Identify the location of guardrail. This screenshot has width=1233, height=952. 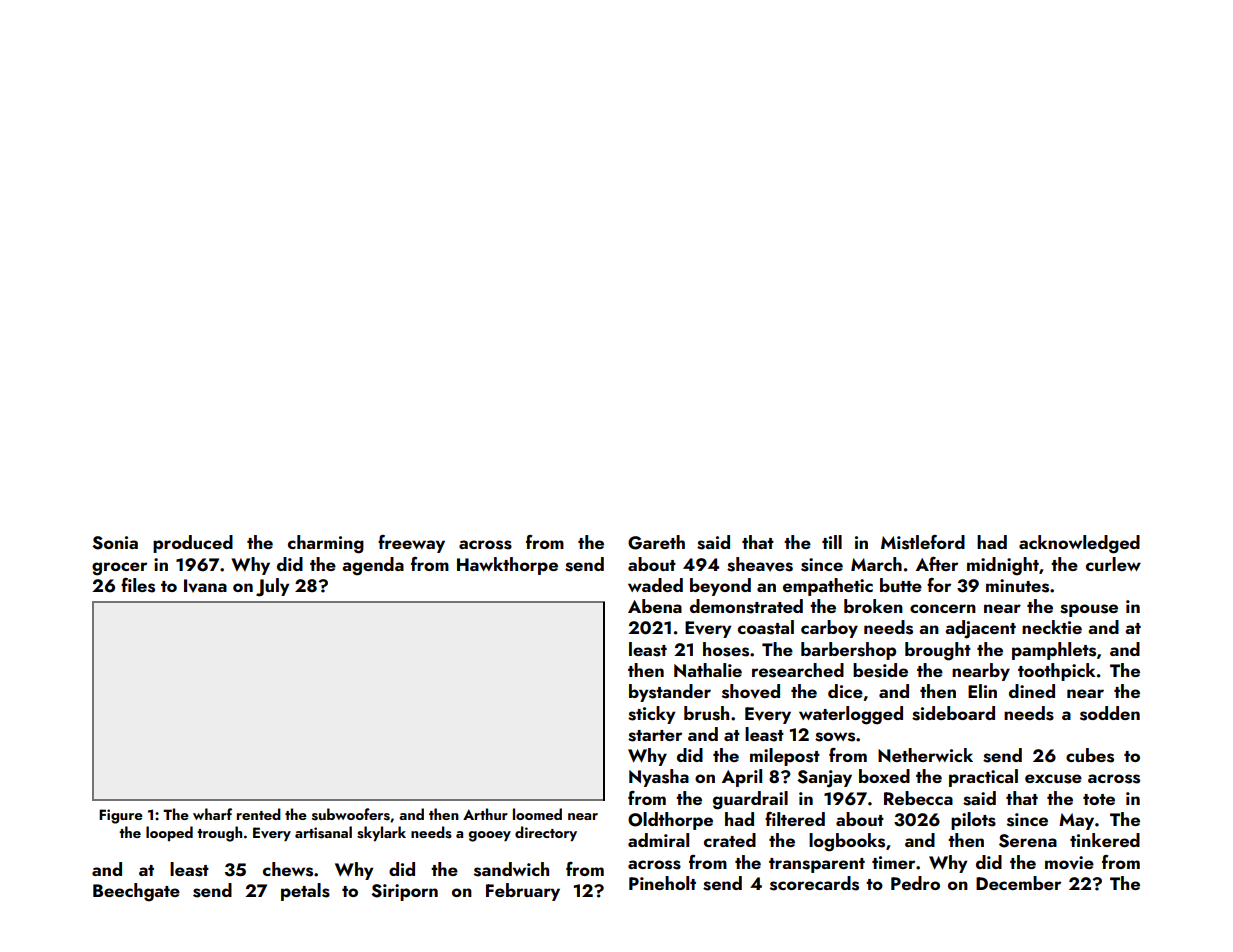
(750, 800).
